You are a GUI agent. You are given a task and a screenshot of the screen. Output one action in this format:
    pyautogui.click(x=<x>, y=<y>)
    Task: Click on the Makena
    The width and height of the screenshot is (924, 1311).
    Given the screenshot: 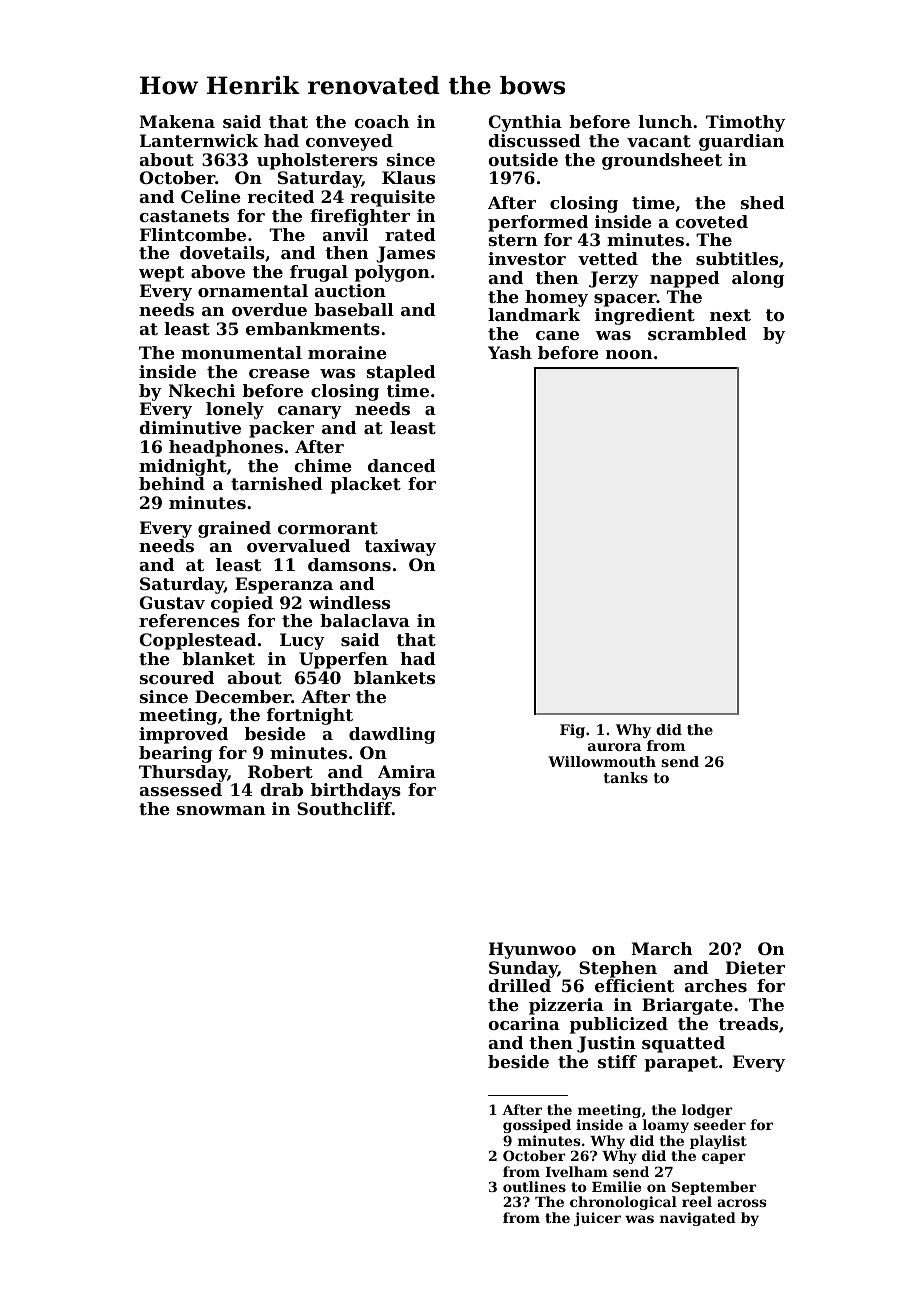 What is the action you would take?
    pyautogui.click(x=177, y=121)
